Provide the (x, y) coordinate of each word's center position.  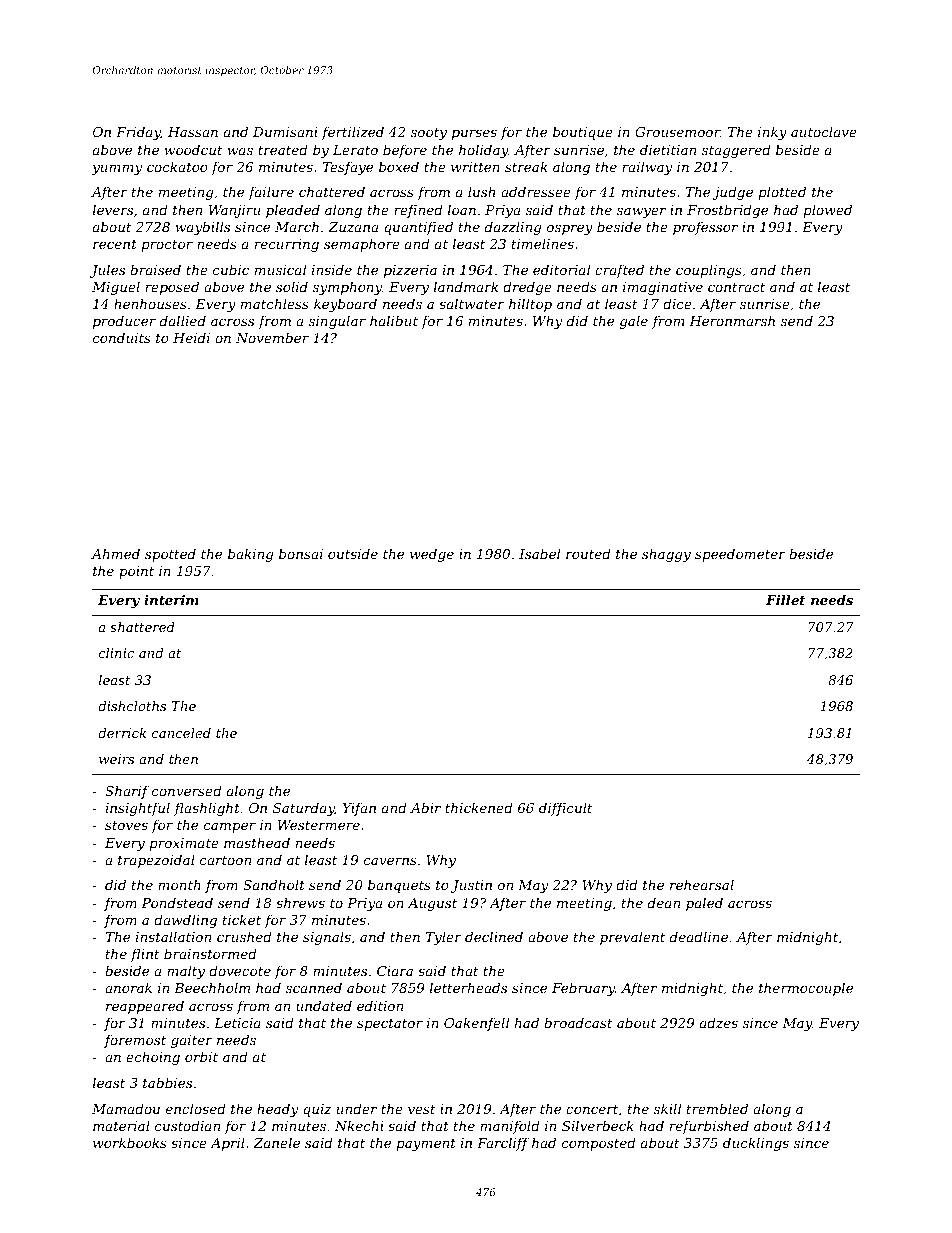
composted (599, 1144)
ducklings (756, 1144)
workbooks (130, 1142)
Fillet (785, 600)
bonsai (301, 553)
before (405, 151)
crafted (619, 271)
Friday (138, 133)
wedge (432, 555)
